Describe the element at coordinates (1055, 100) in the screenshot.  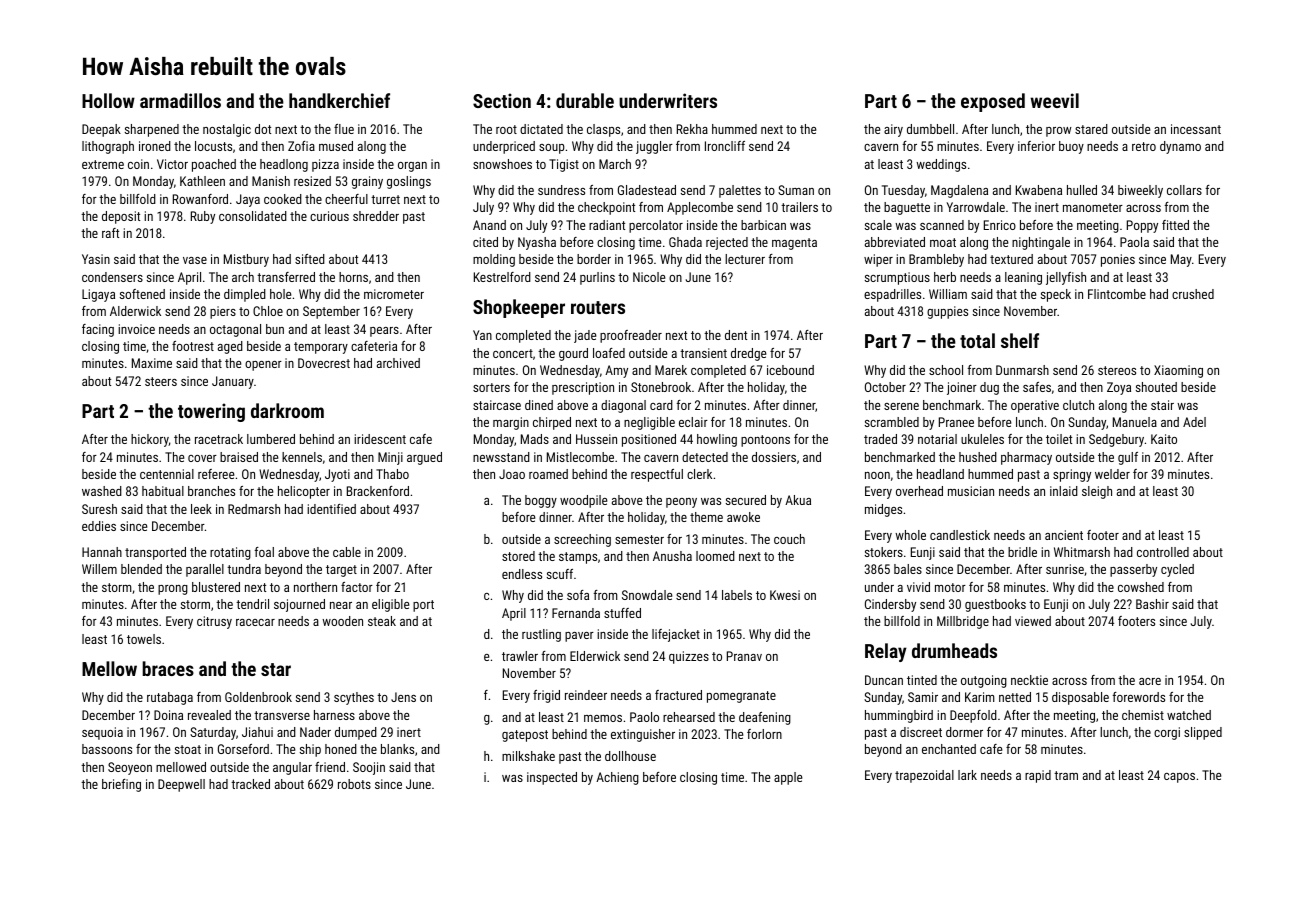
I see `weevil` at that location.
